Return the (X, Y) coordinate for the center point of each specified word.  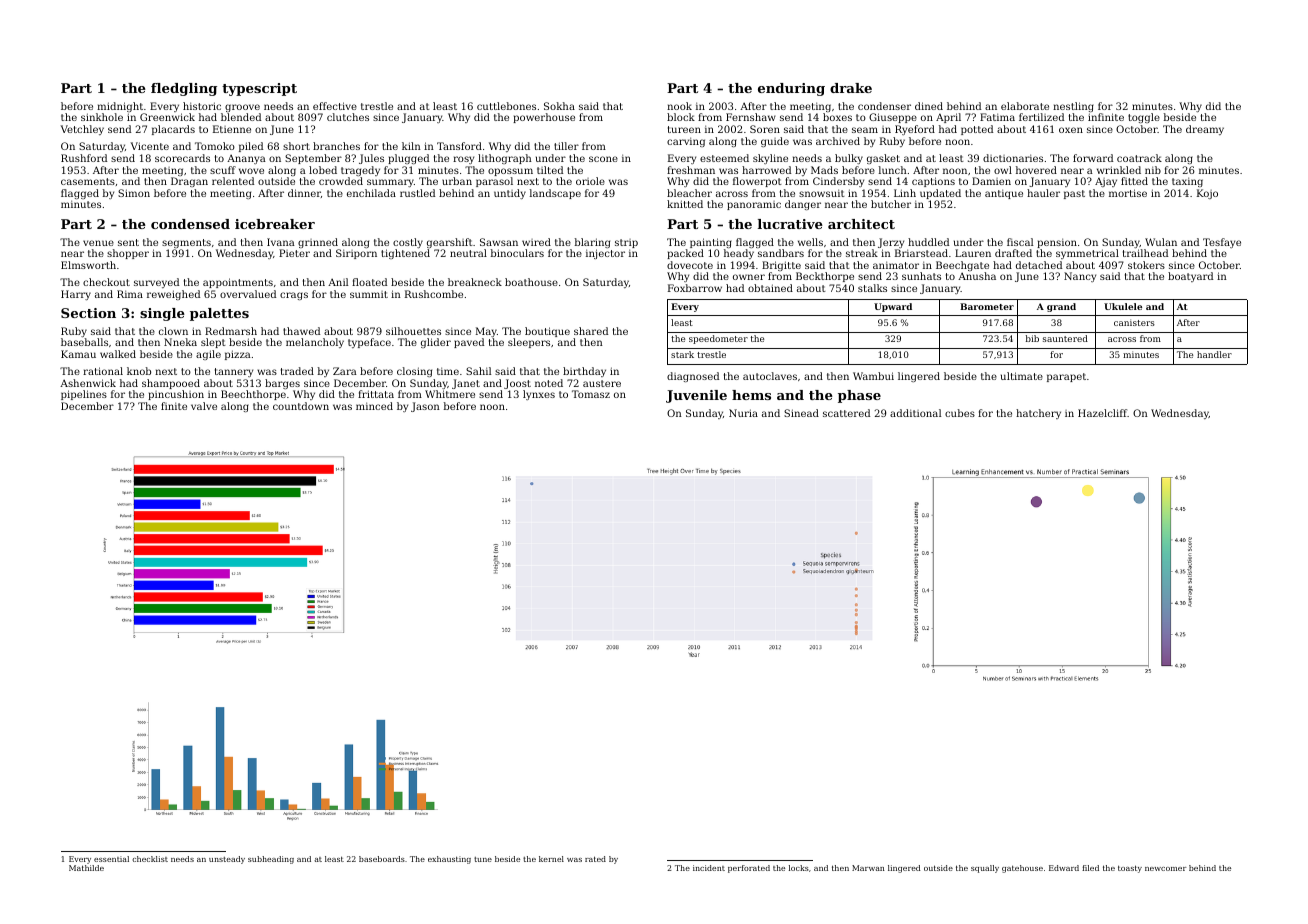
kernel (551, 859)
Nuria (743, 413)
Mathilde (86, 868)
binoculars (517, 253)
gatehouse (1022, 869)
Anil (338, 282)
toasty (1130, 869)
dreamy (1205, 130)
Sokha (559, 106)
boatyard (1190, 277)
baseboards (382, 859)
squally (985, 869)
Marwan (868, 868)
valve (204, 406)
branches (336, 146)
